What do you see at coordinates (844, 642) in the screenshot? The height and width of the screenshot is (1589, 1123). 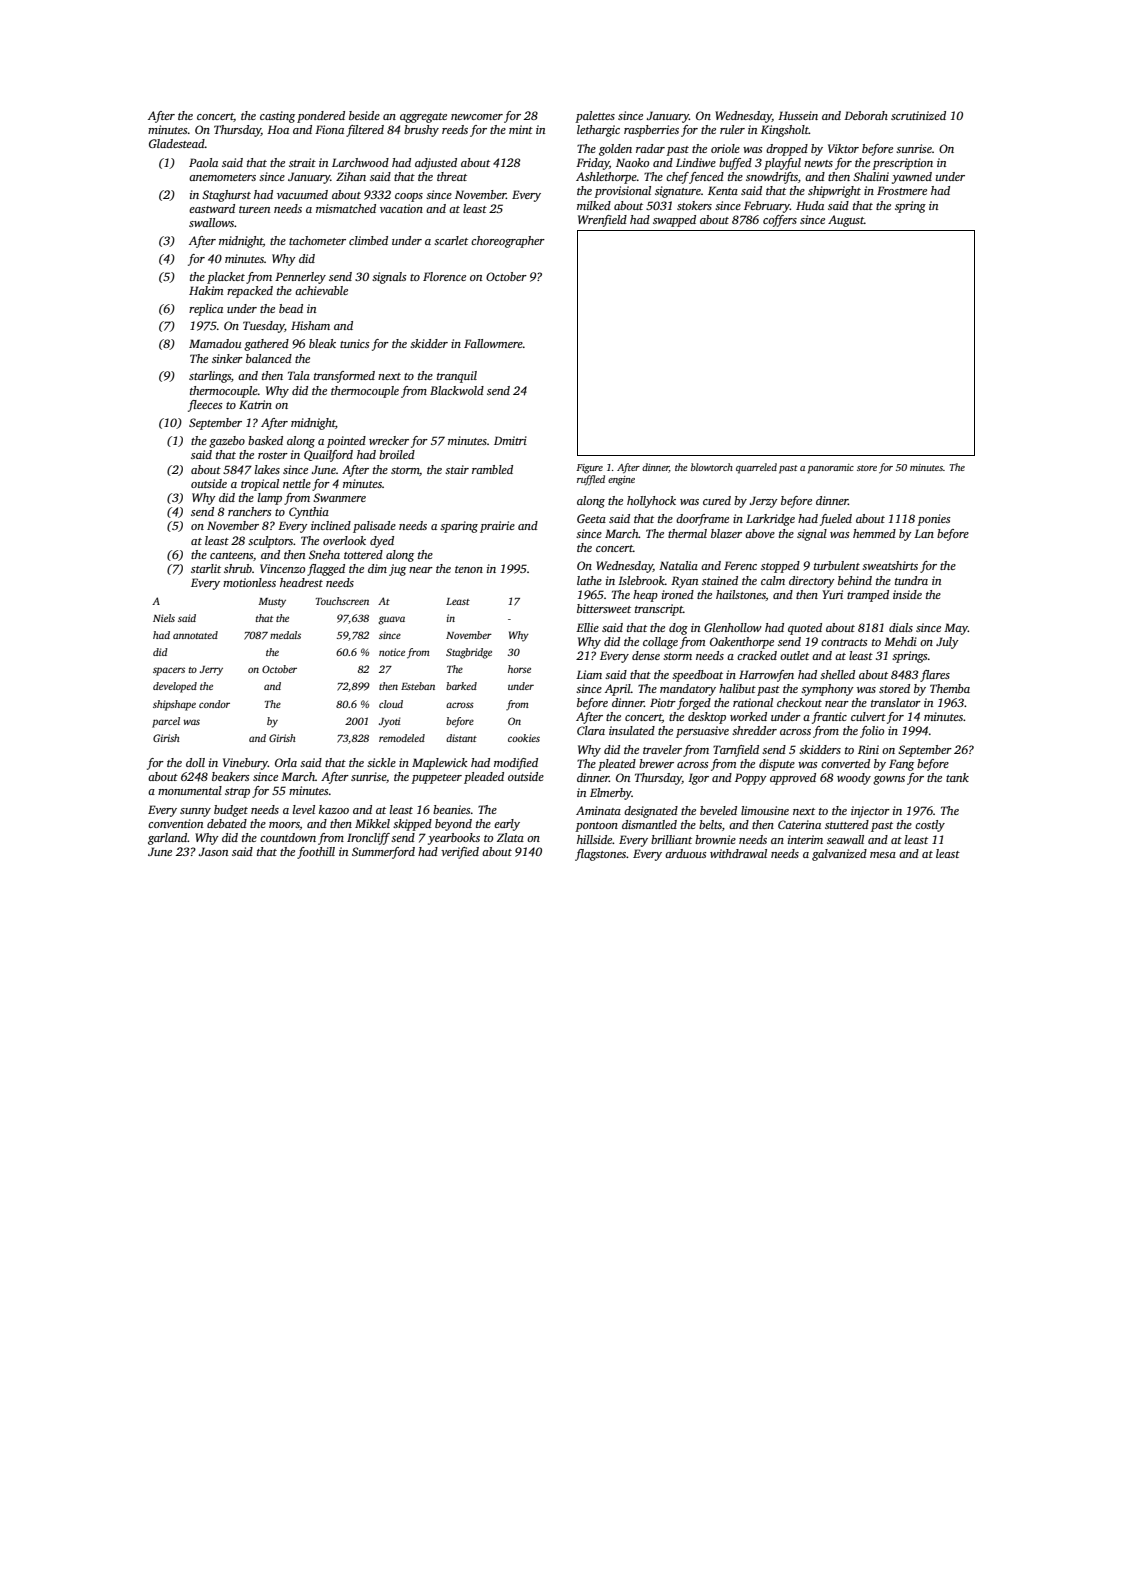 I see `contracts` at bounding box center [844, 642].
